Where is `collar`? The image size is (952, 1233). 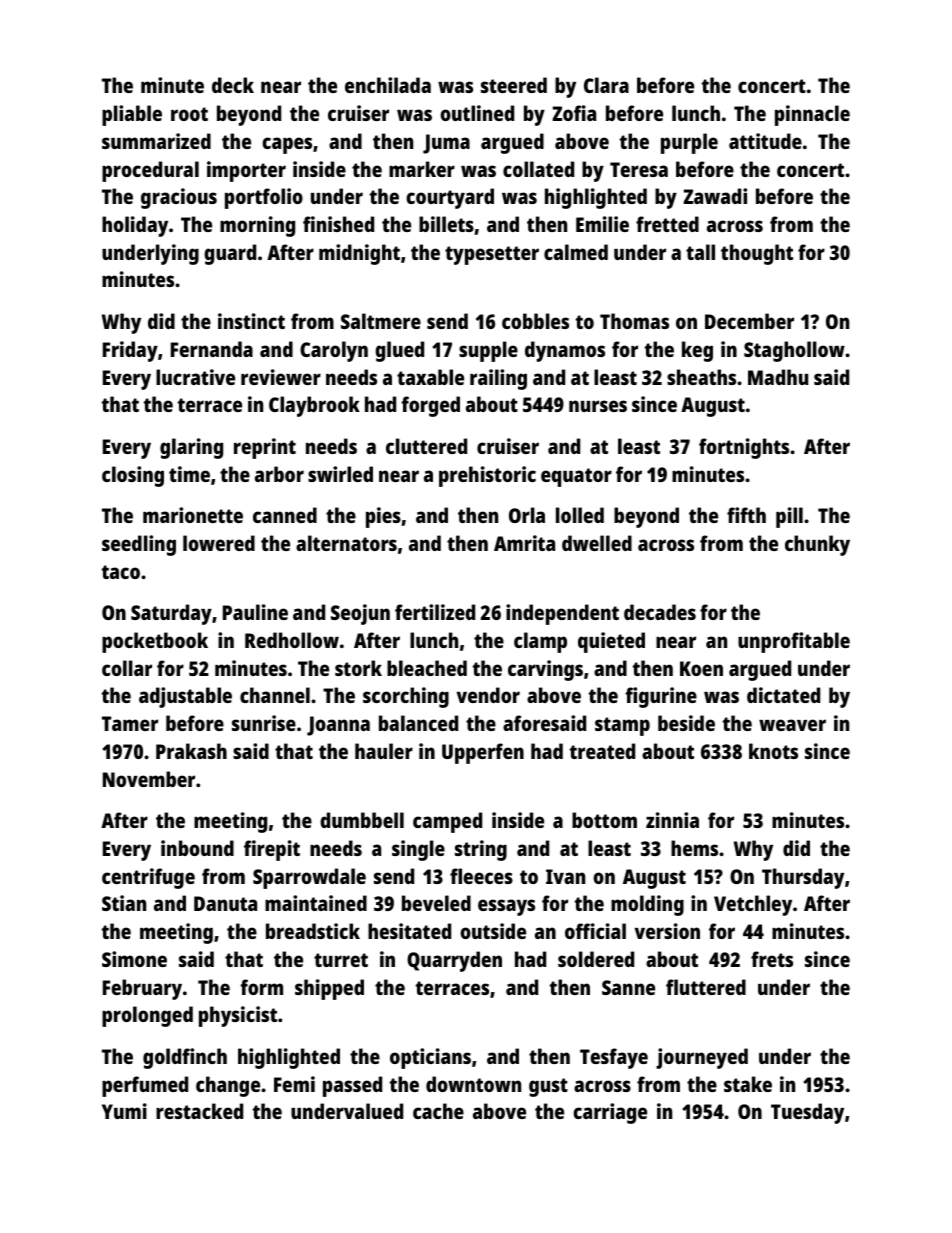 collar is located at coordinates (127, 668).
